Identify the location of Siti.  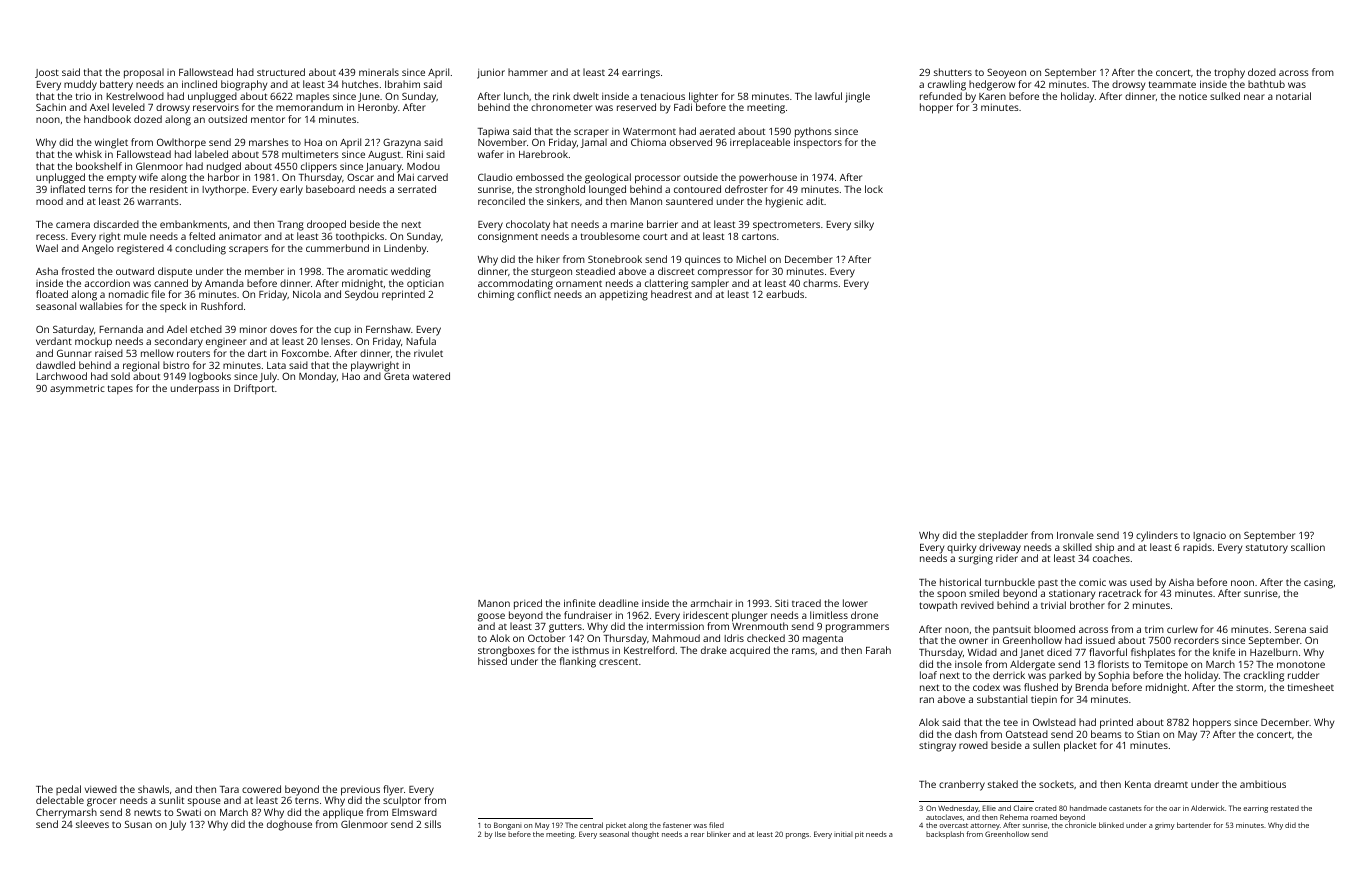
(781, 603).
